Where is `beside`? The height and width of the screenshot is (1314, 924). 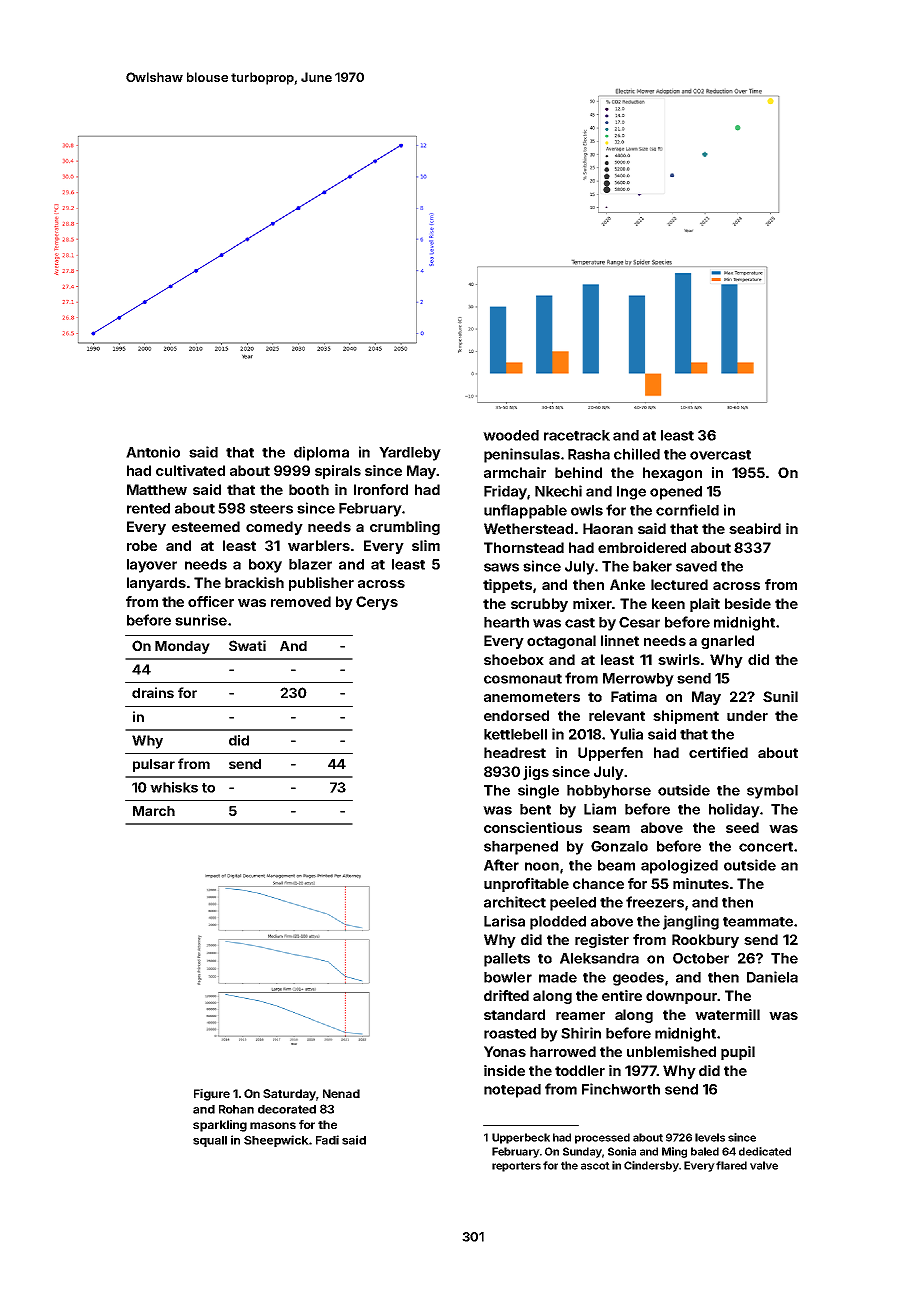
beside is located at coordinates (748, 603).
